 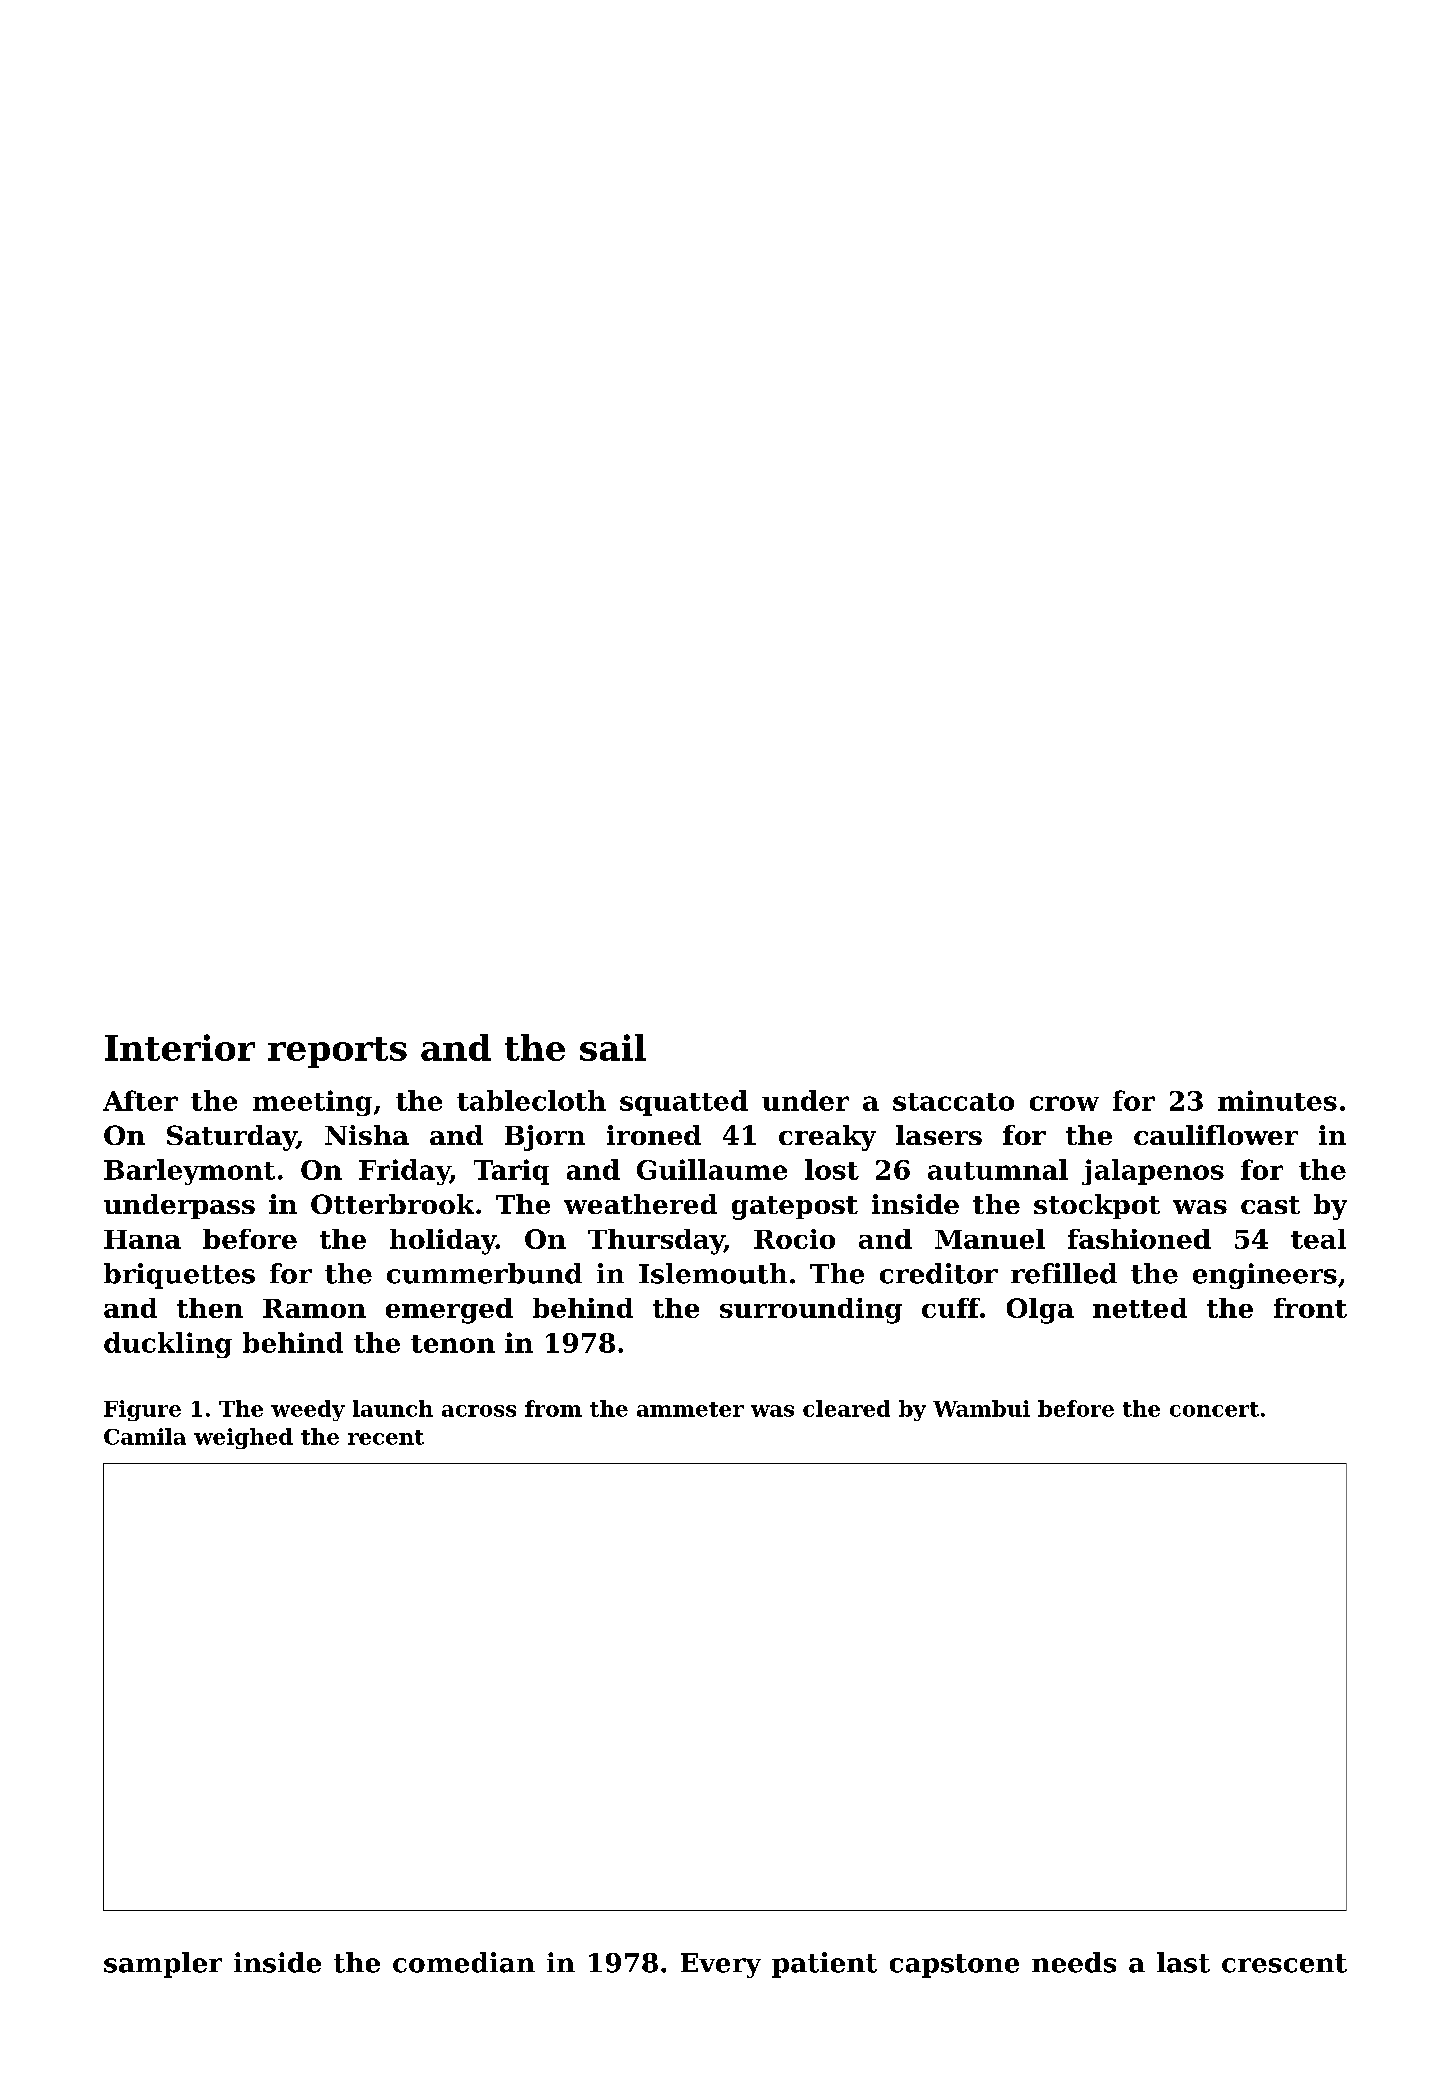 What do you see at coordinates (386, 1437) in the screenshot?
I see `recent` at bounding box center [386, 1437].
